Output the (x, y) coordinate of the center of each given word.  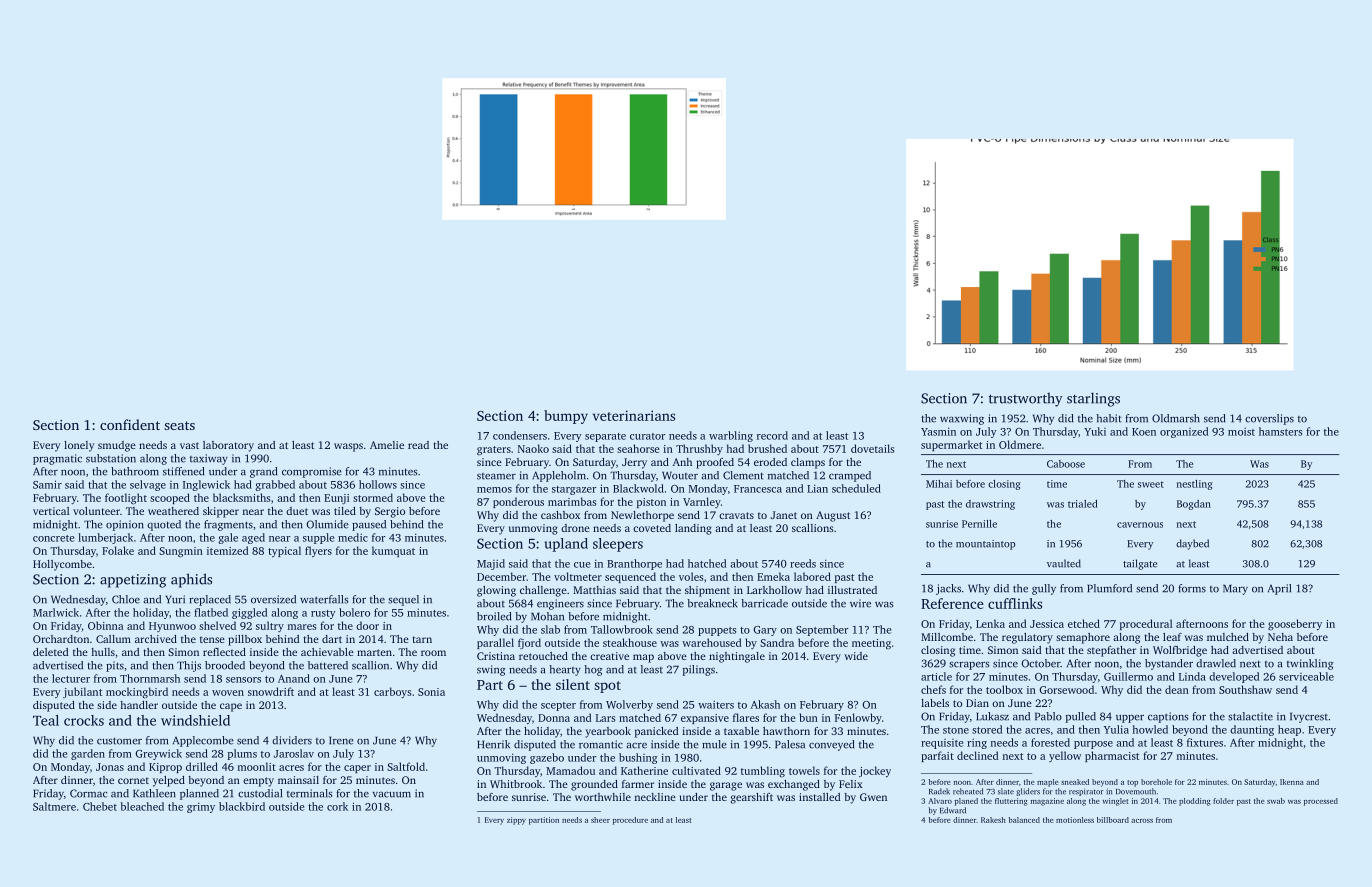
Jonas (110, 767)
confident (130, 424)
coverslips (1269, 419)
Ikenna (1292, 782)
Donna (554, 718)
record (772, 435)
